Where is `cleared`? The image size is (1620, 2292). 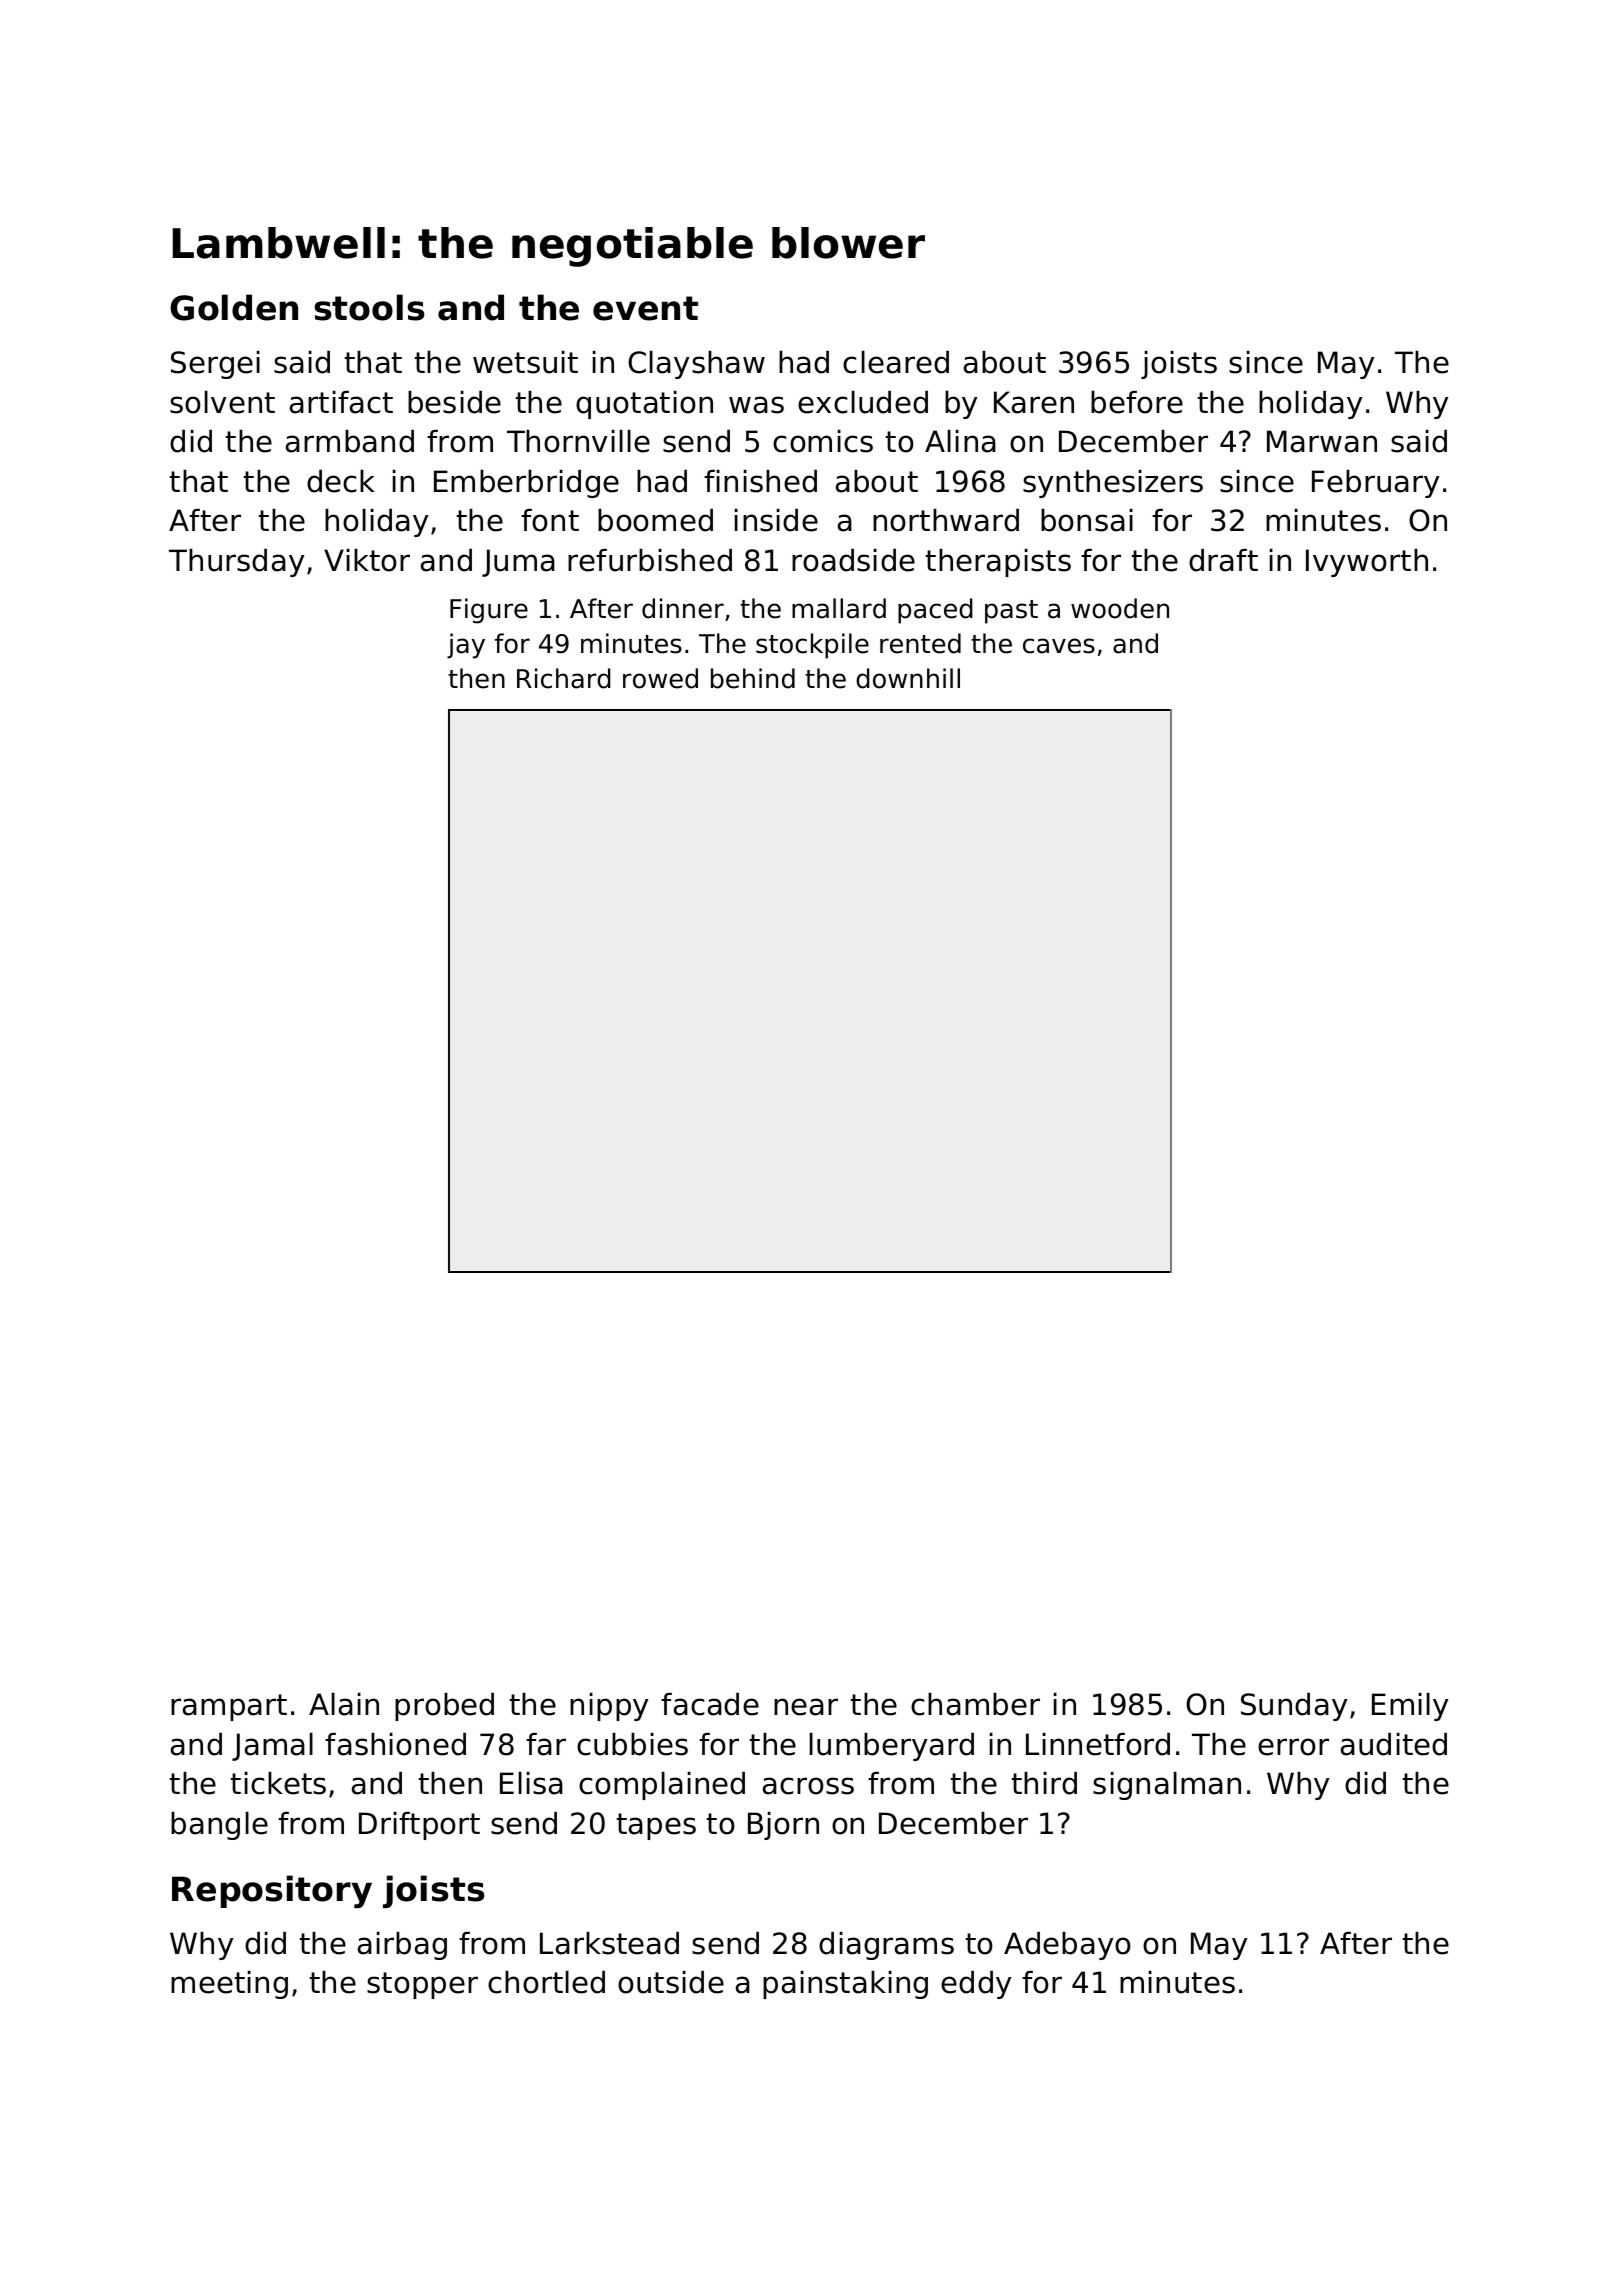
cleared is located at coordinates (896, 362).
